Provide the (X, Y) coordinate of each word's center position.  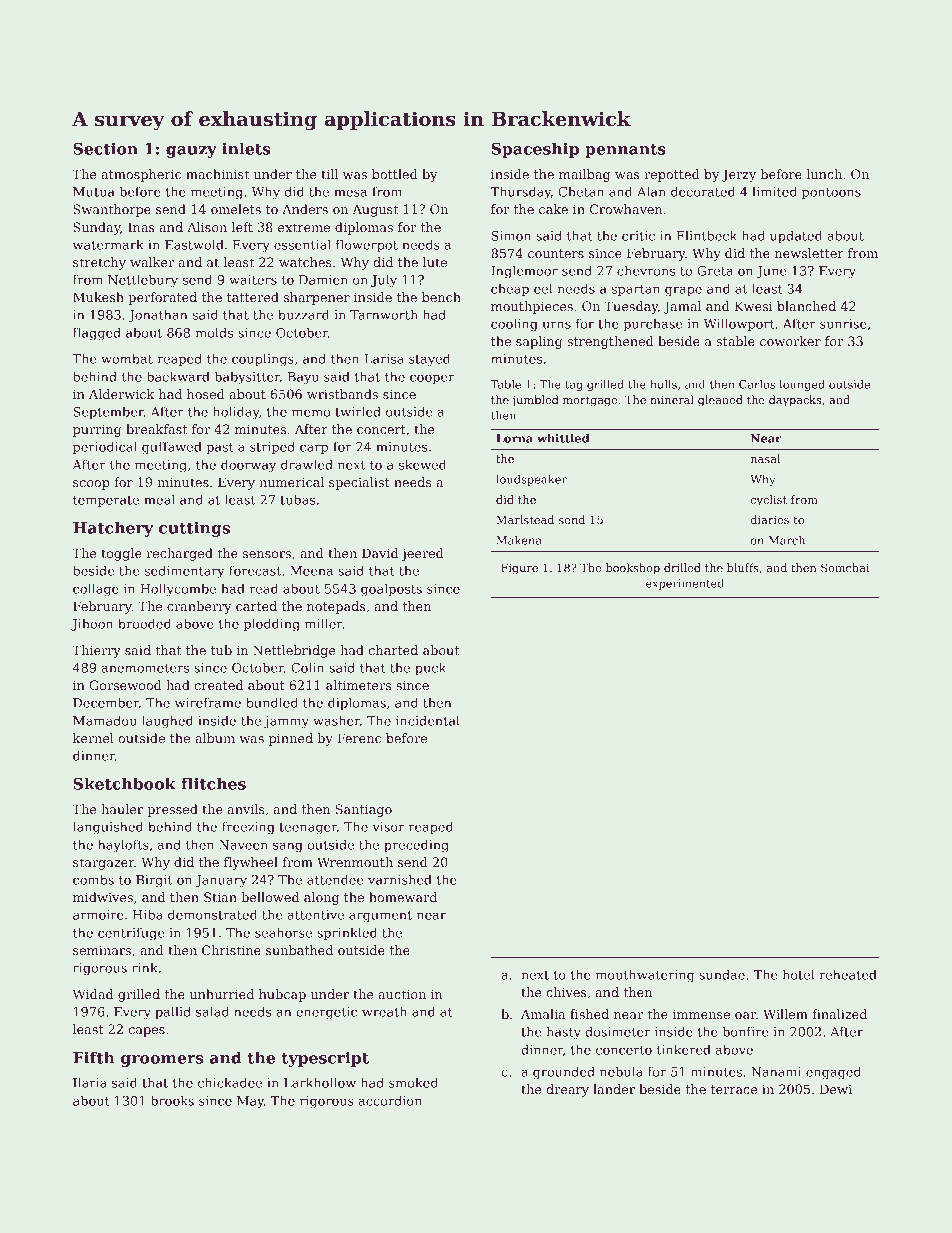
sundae (722, 974)
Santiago (364, 810)
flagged (97, 334)
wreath (384, 1011)
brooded (144, 623)
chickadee (230, 1082)
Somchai (845, 567)
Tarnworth (384, 314)
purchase (653, 324)
